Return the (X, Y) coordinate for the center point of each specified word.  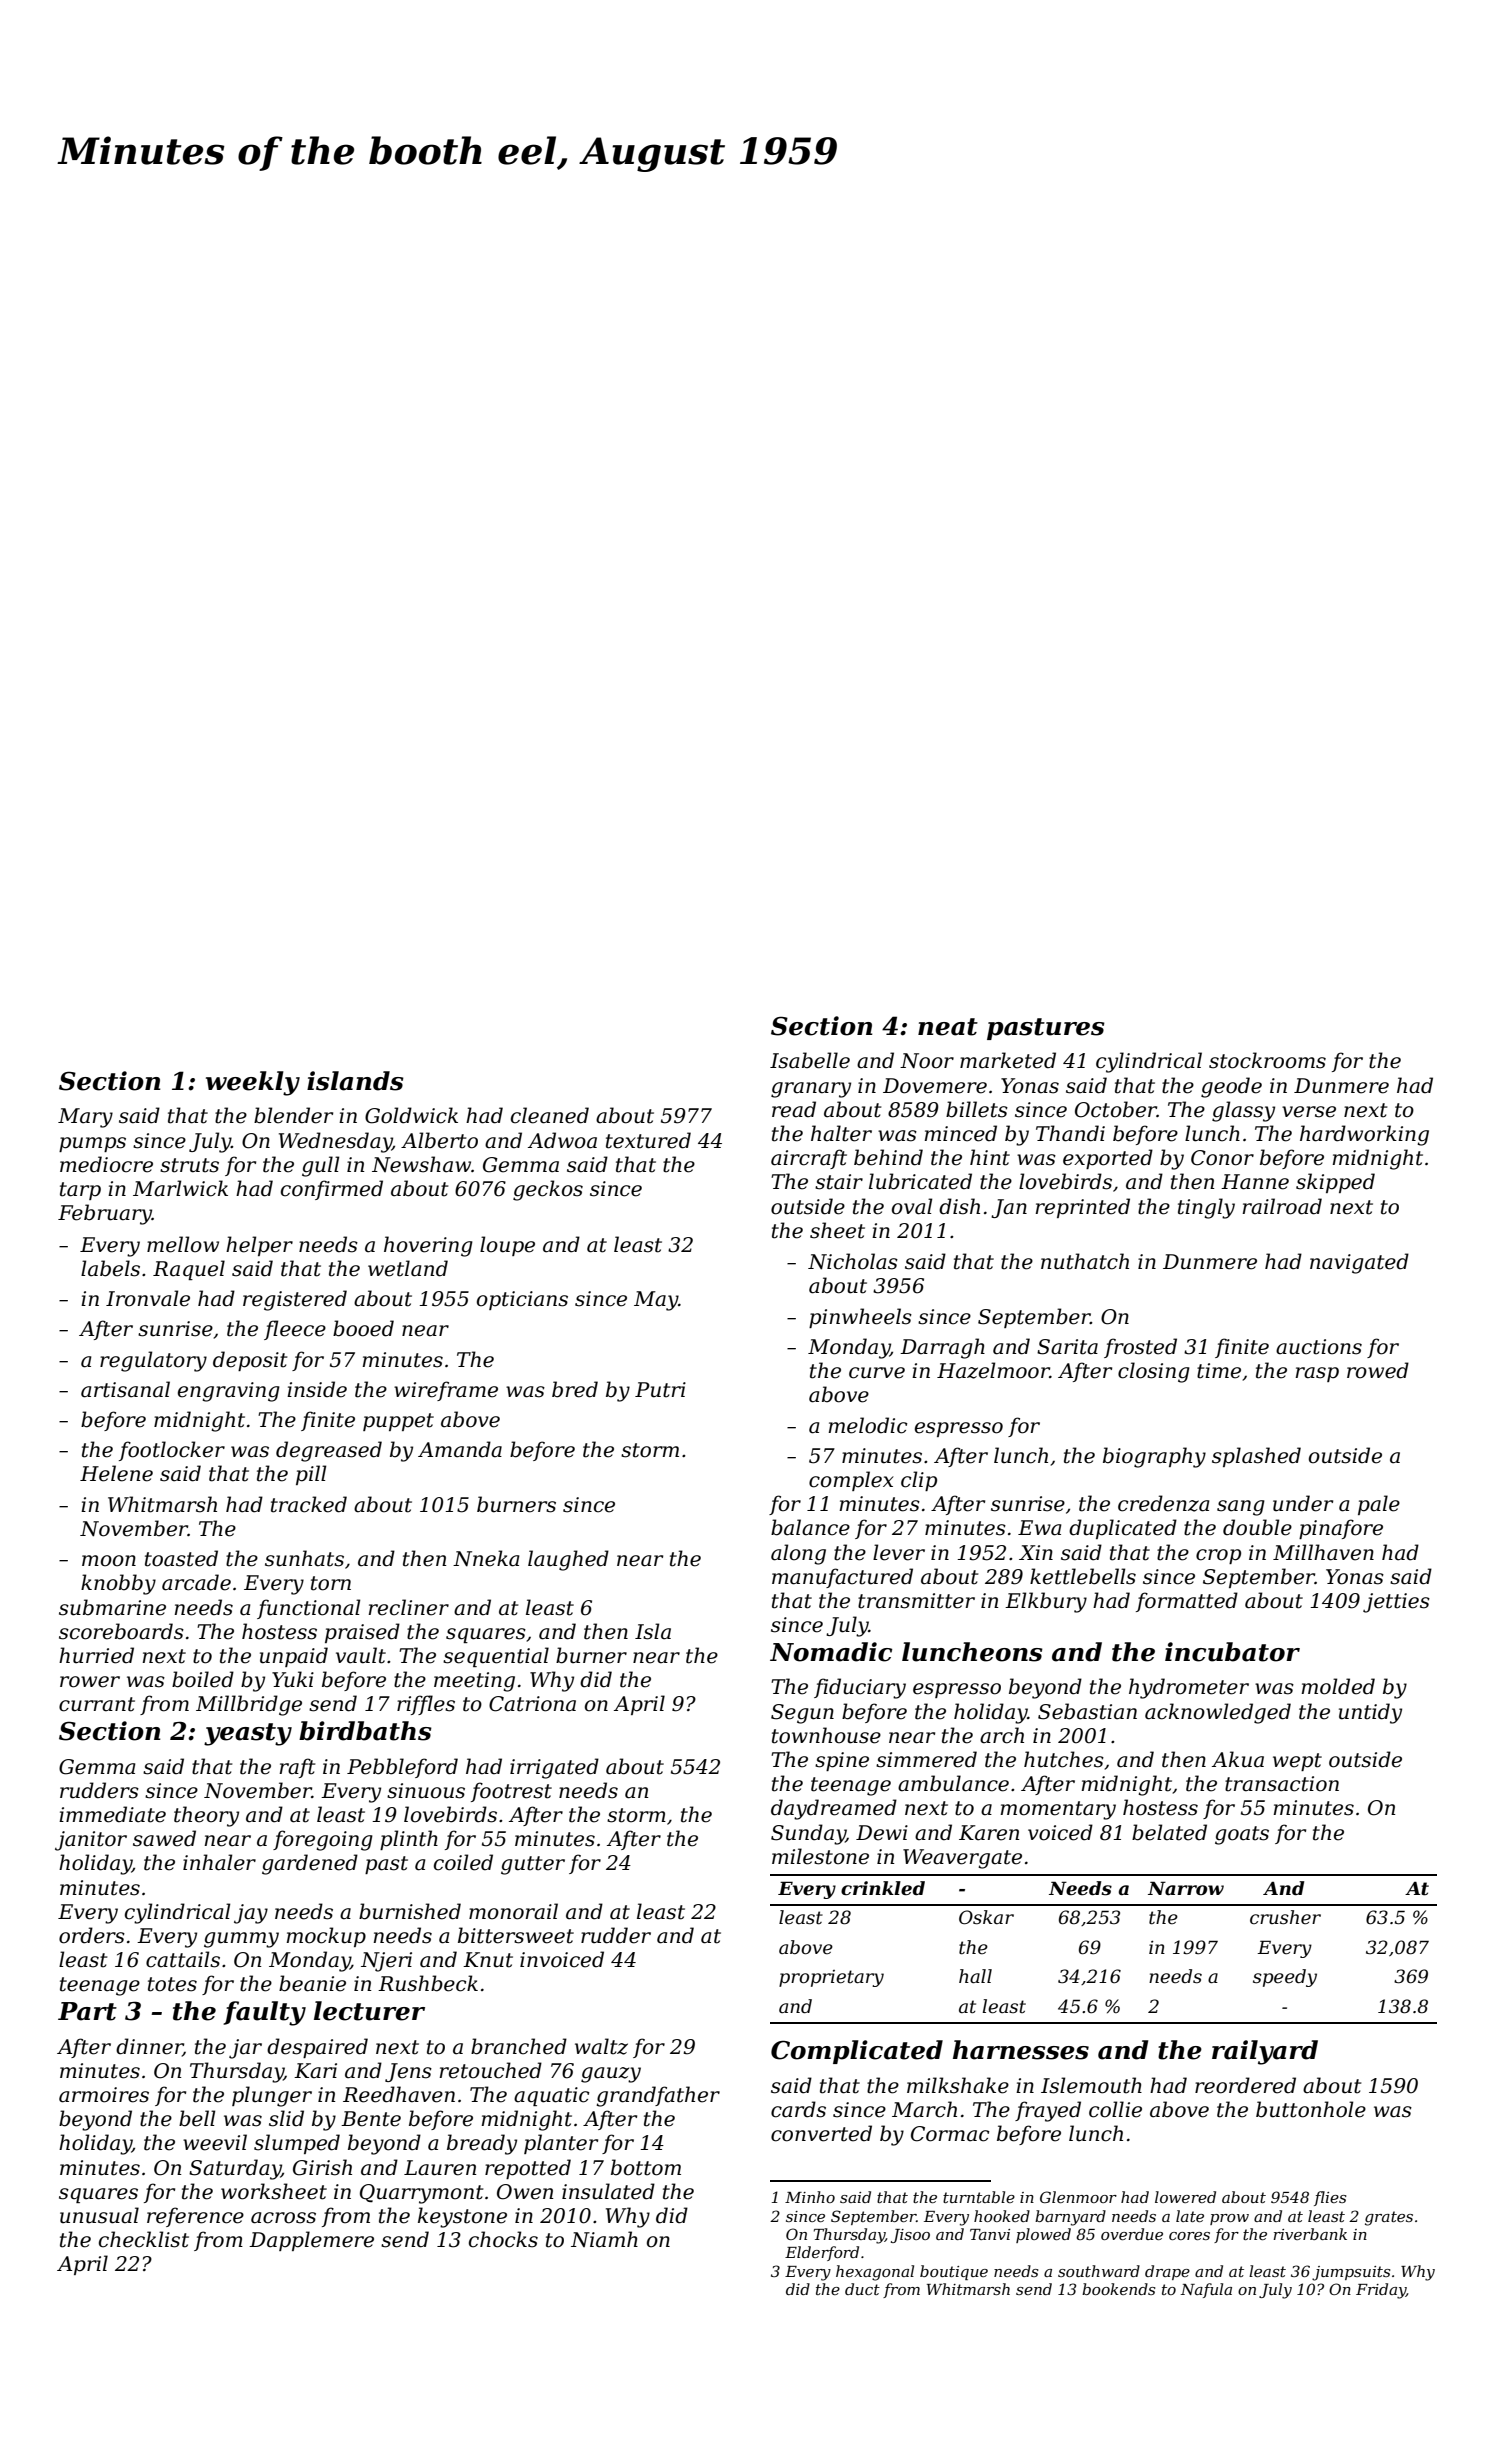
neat (948, 1027)
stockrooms (1267, 1060)
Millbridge (249, 1705)
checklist (144, 2239)
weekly (253, 1083)
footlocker (172, 1451)
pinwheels (860, 1318)
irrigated (554, 1768)
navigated (1359, 1263)
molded (1338, 1686)
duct (862, 2289)
